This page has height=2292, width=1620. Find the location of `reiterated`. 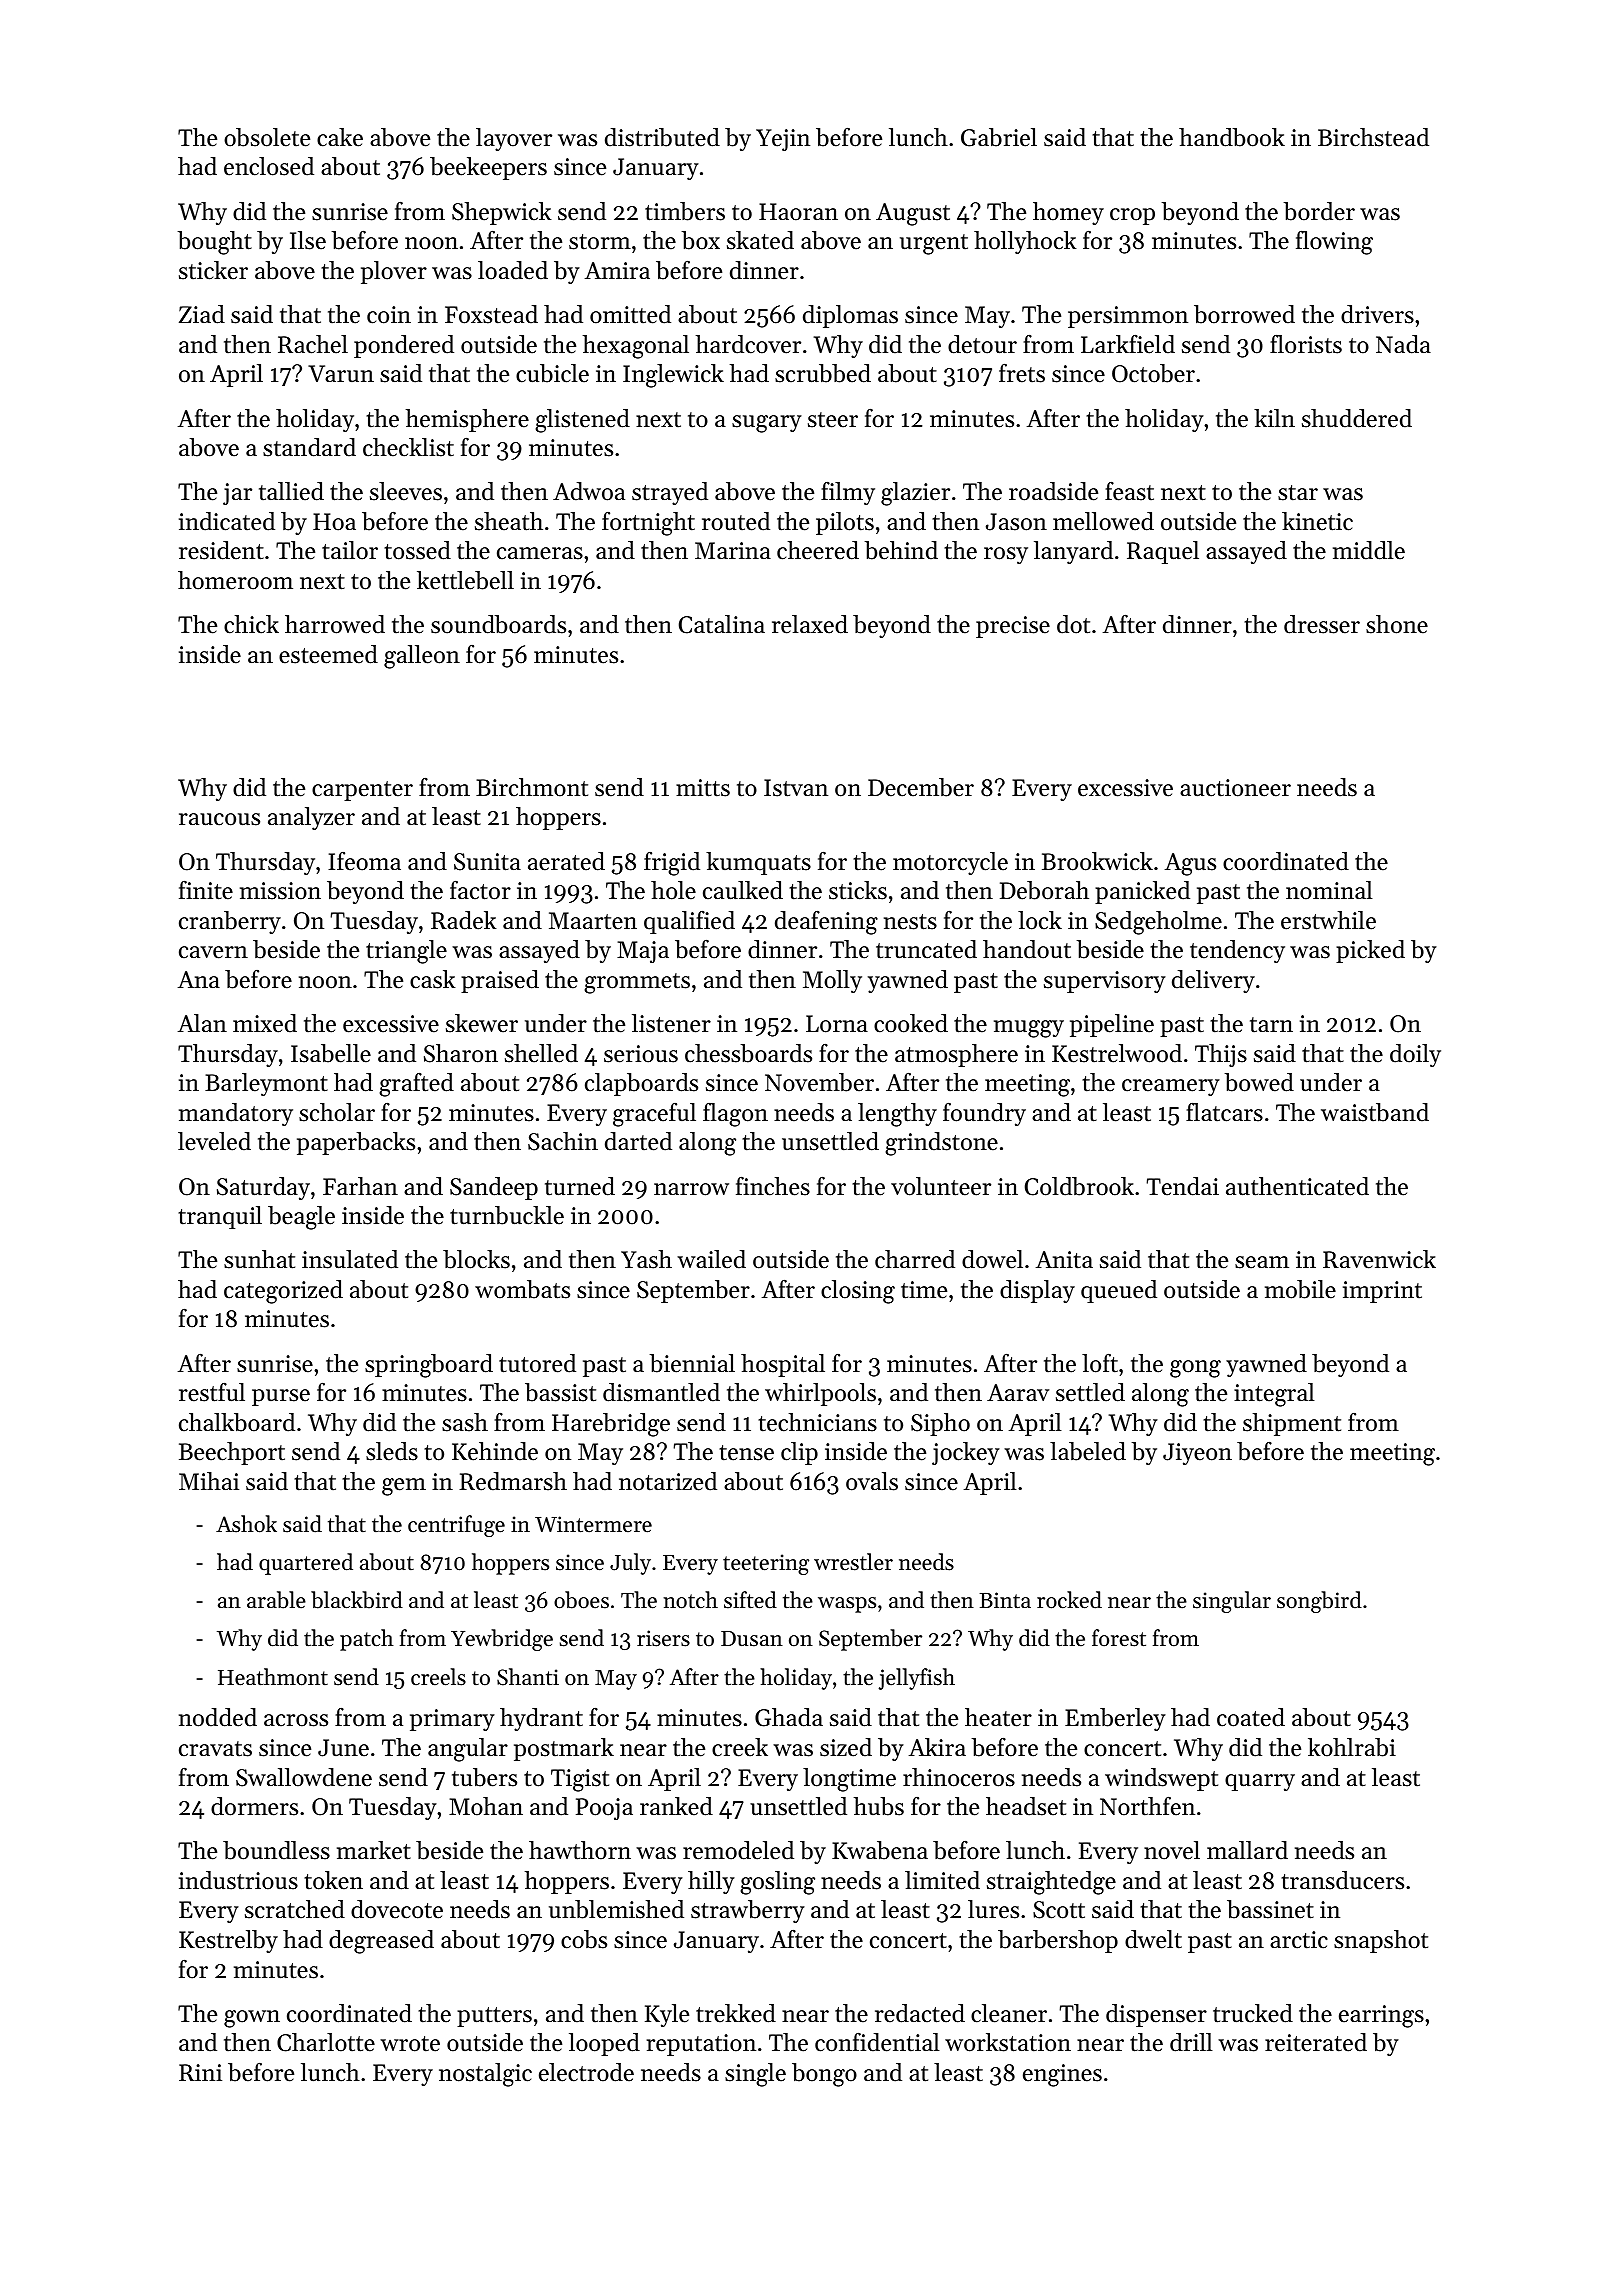

reiterated is located at coordinates (1316, 2042).
